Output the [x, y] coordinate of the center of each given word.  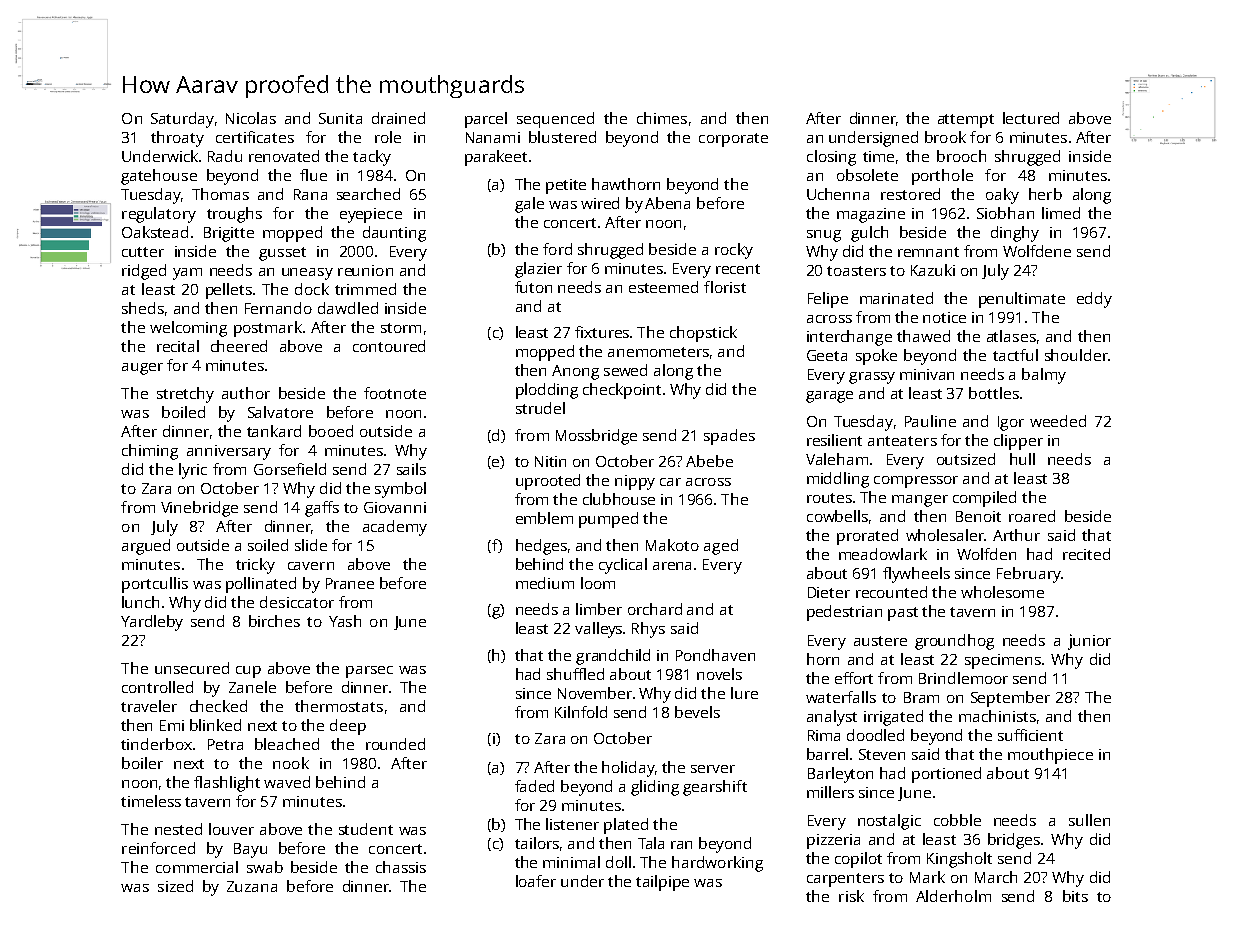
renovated [284, 156]
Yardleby [152, 623]
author [246, 393]
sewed [625, 370]
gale [529, 205]
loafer [536, 881]
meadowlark [883, 554]
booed [331, 431]
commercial [197, 867]
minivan [927, 374]
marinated [896, 298]
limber [599, 609]
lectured [1031, 118]
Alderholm [953, 896]
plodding [547, 391]
